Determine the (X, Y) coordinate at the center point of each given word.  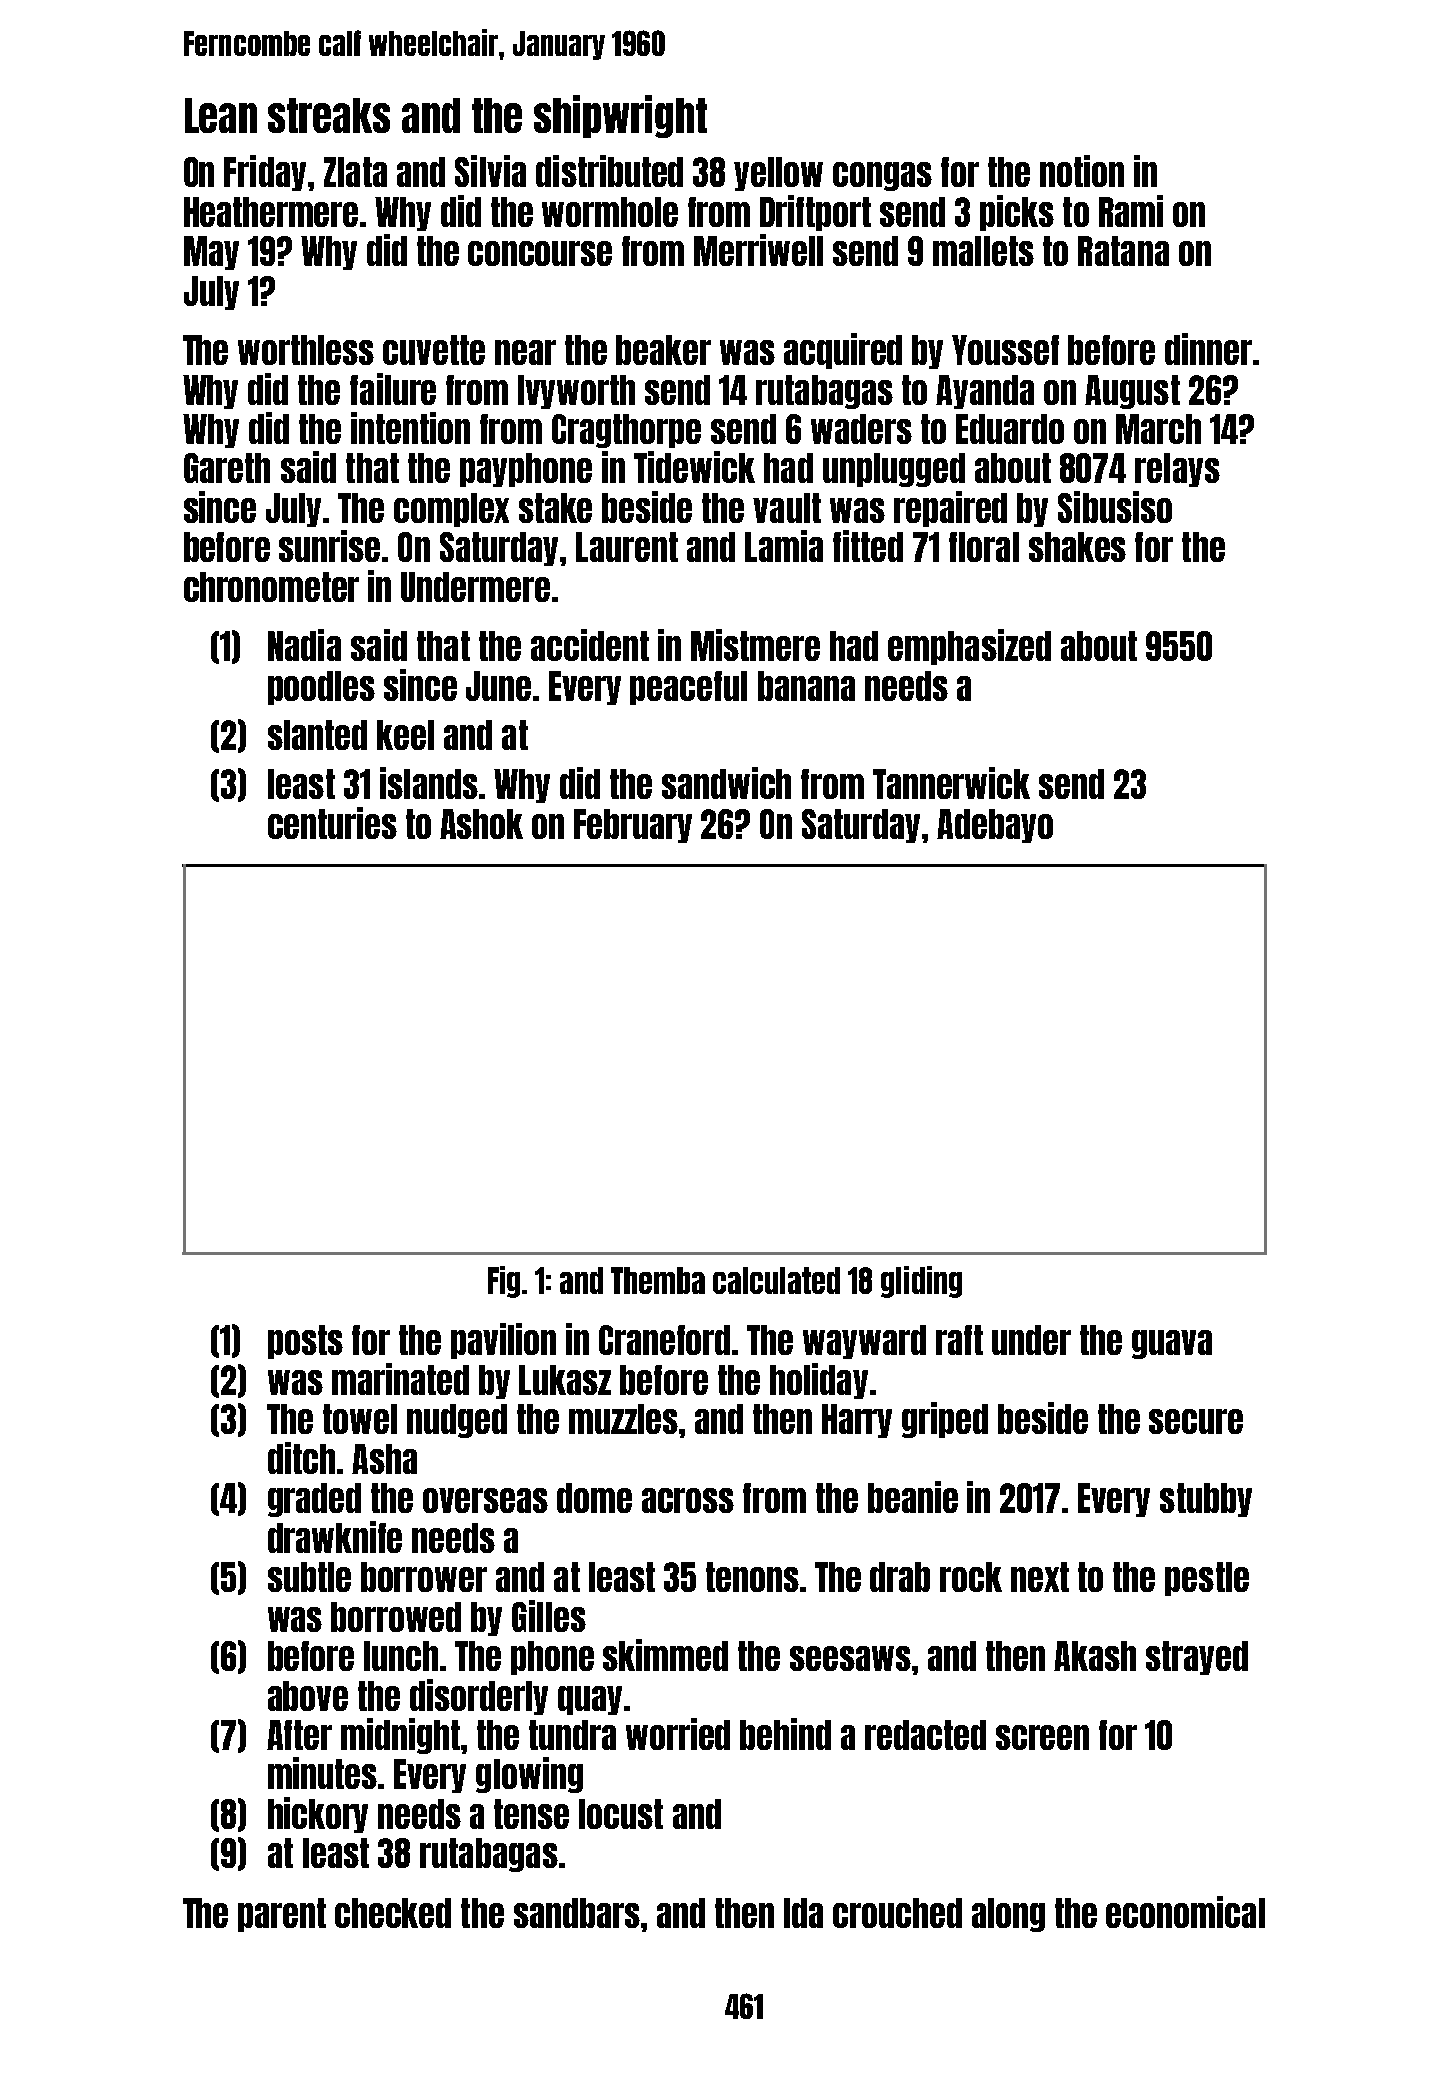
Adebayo (995, 826)
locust (621, 1814)
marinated (400, 1379)
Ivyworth (576, 392)
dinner (1208, 349)
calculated (776, 1280)
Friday (265, 173)
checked (393, 1913)
